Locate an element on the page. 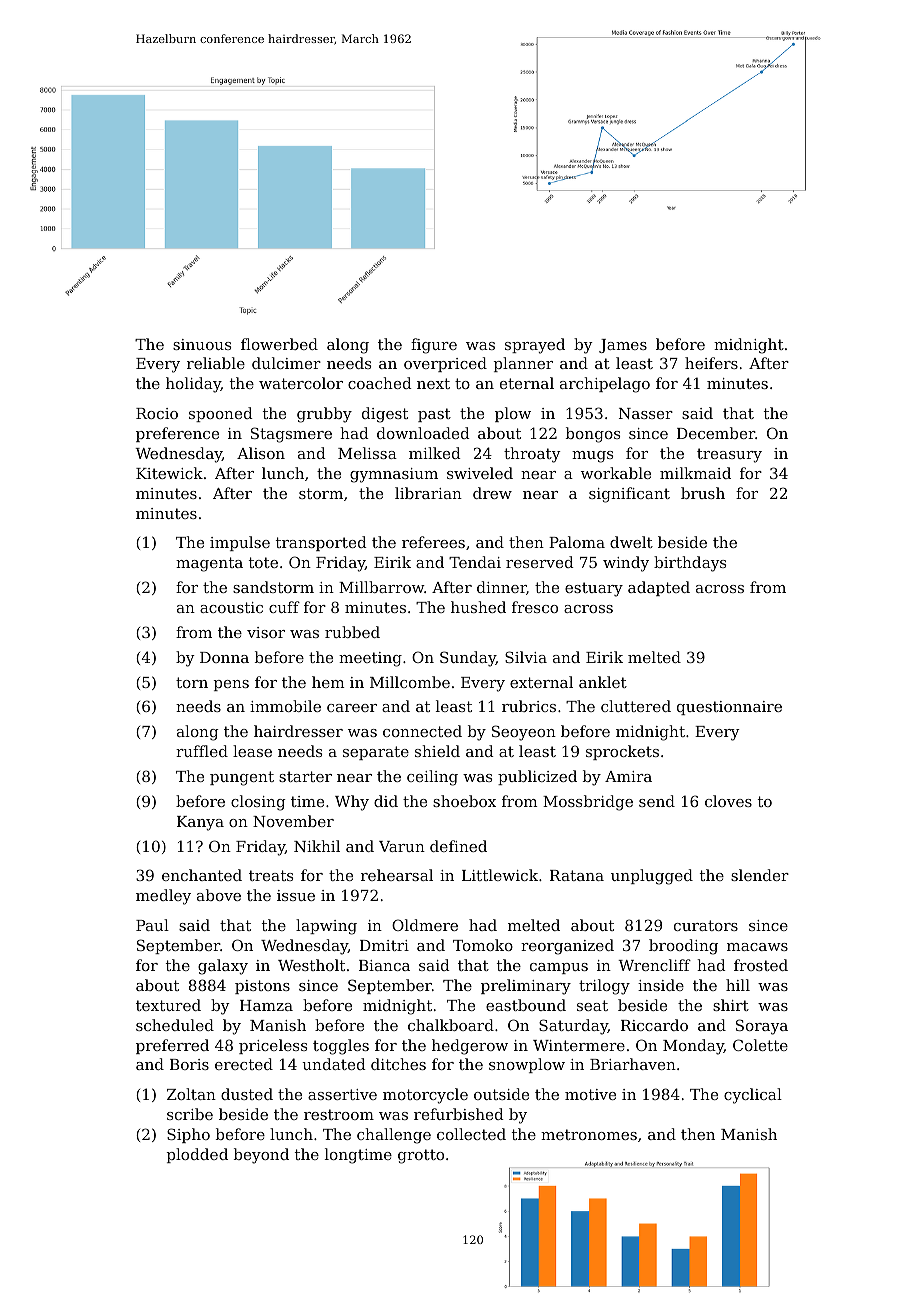 This page has width=924, height=1314. grotto is located at coordinates (421, 1156).
